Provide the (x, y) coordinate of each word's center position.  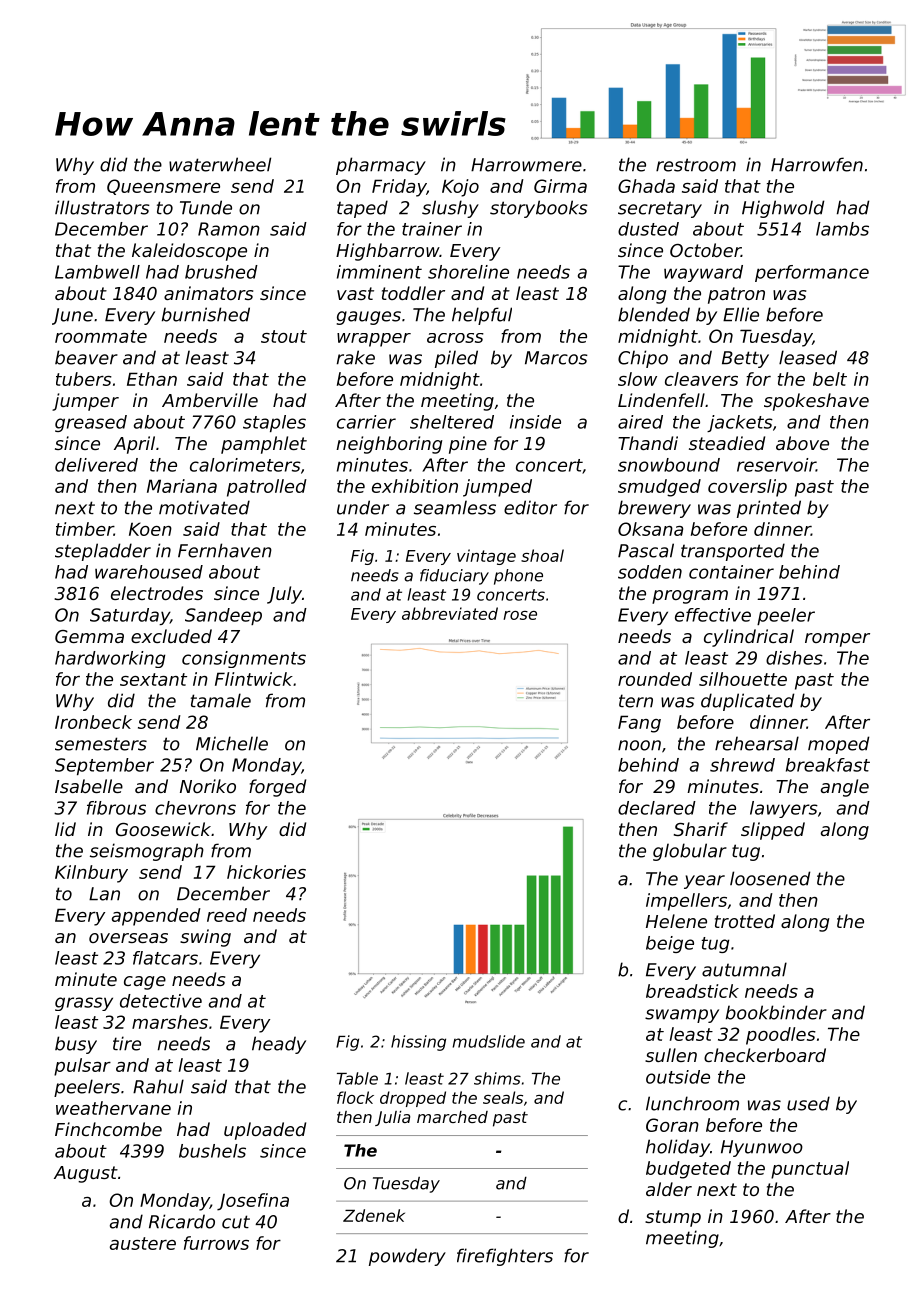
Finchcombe (108, 1129)
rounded (655, 679)
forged (277, 788)
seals (503, 1097)
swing (205, 938)
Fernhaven (225, 550)
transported (733, 552)
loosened (770, 878)
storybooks (539, 209)
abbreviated (450, 613)
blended (654, 314)
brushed (221, 272)
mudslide (489, 1041)
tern (636, 701)
